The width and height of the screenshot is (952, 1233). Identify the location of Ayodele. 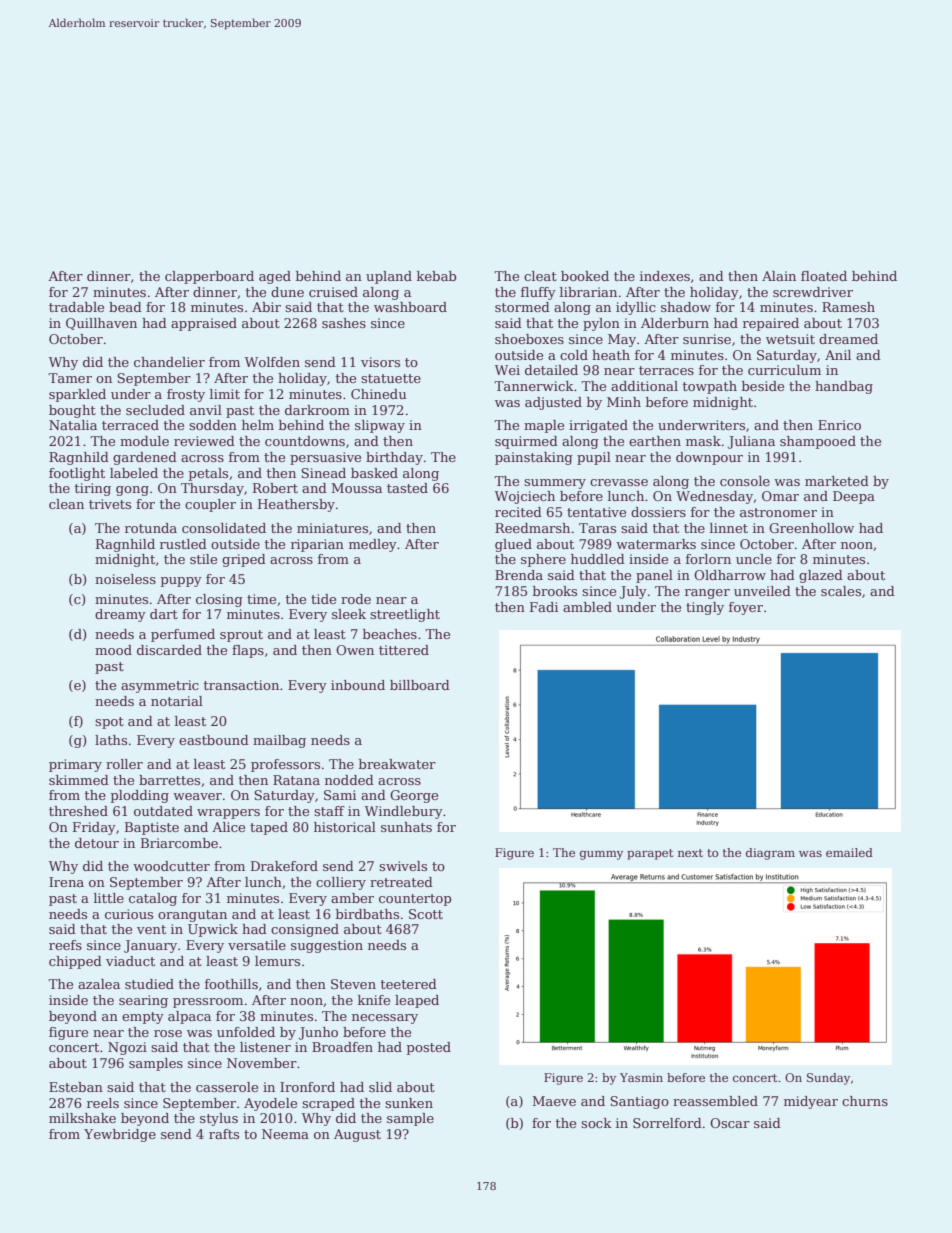
(270, 1104).
